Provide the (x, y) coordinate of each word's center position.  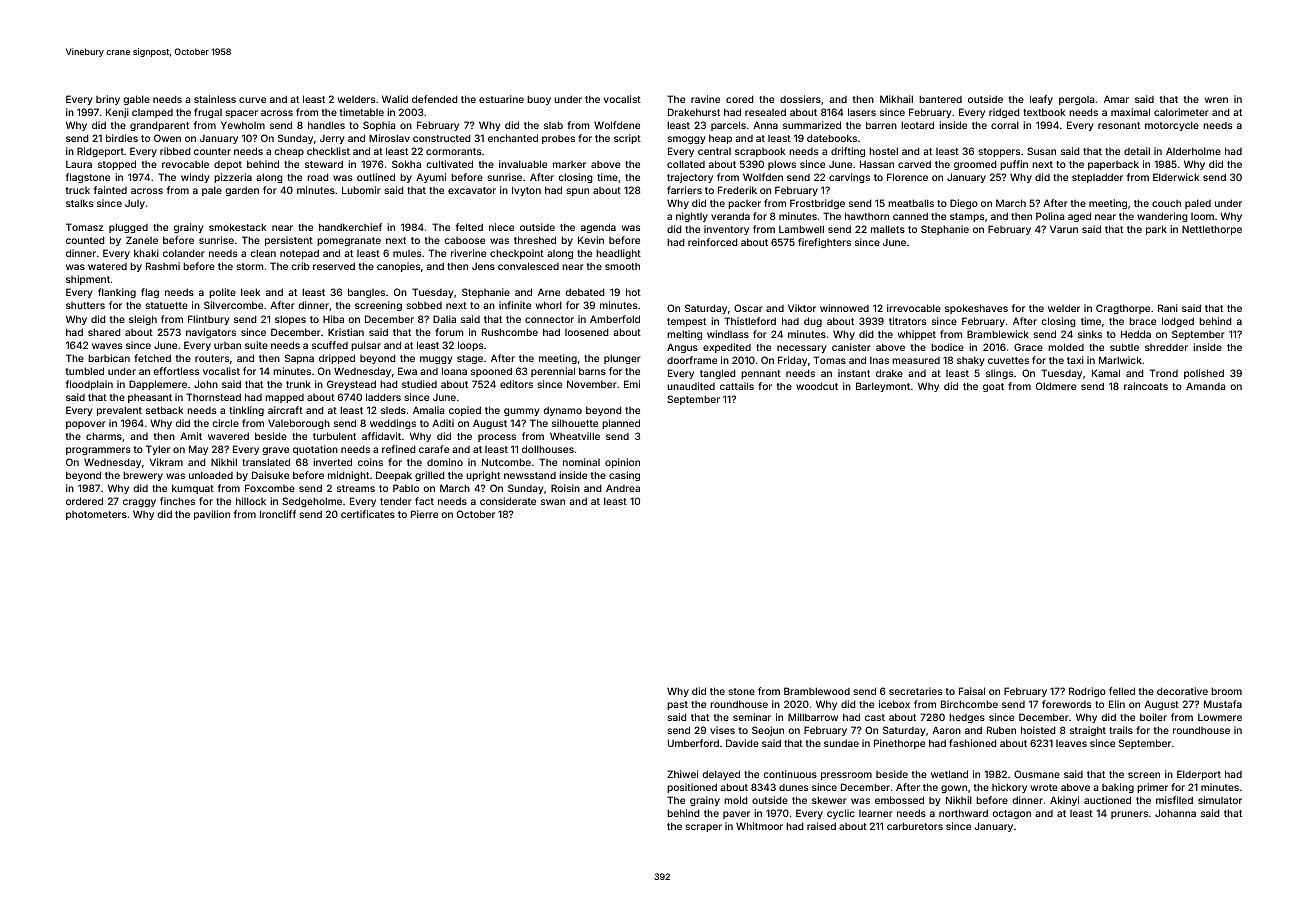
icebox (894, 704)
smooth (622, 266)
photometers (96, 515)
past (677, 705)
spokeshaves (976, 309)
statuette (166, 305)
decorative (1182, 691)
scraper (703, 828)
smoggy (686, 140)
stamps (967, 217)
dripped (337, 359)
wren (1216, 100)
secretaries (915, 691)
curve (252, 100)
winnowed (844, 308)
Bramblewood (817, 691)
